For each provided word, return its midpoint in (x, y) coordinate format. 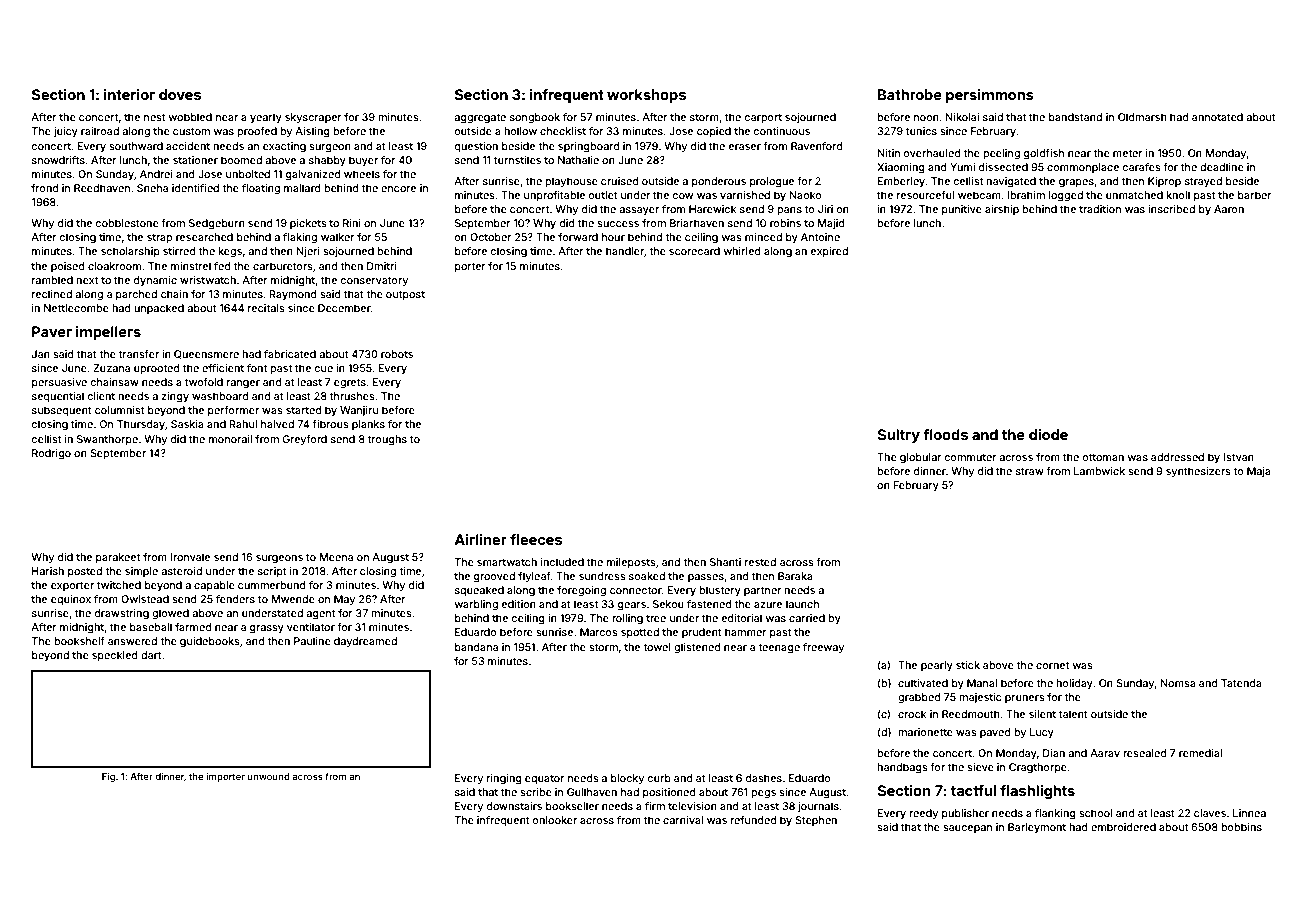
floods (945, 434)
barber (1255, 195)
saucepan (967, 829)
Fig (108, 777)
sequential (58, 397)
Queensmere (206, 354)
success (618, 224)
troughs (387, 440)
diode (1048, 434)
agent (320, 615)
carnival (683, 820)
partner (763, 591)
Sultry (898, 436)
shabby (327, 161)
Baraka (795, 576)
